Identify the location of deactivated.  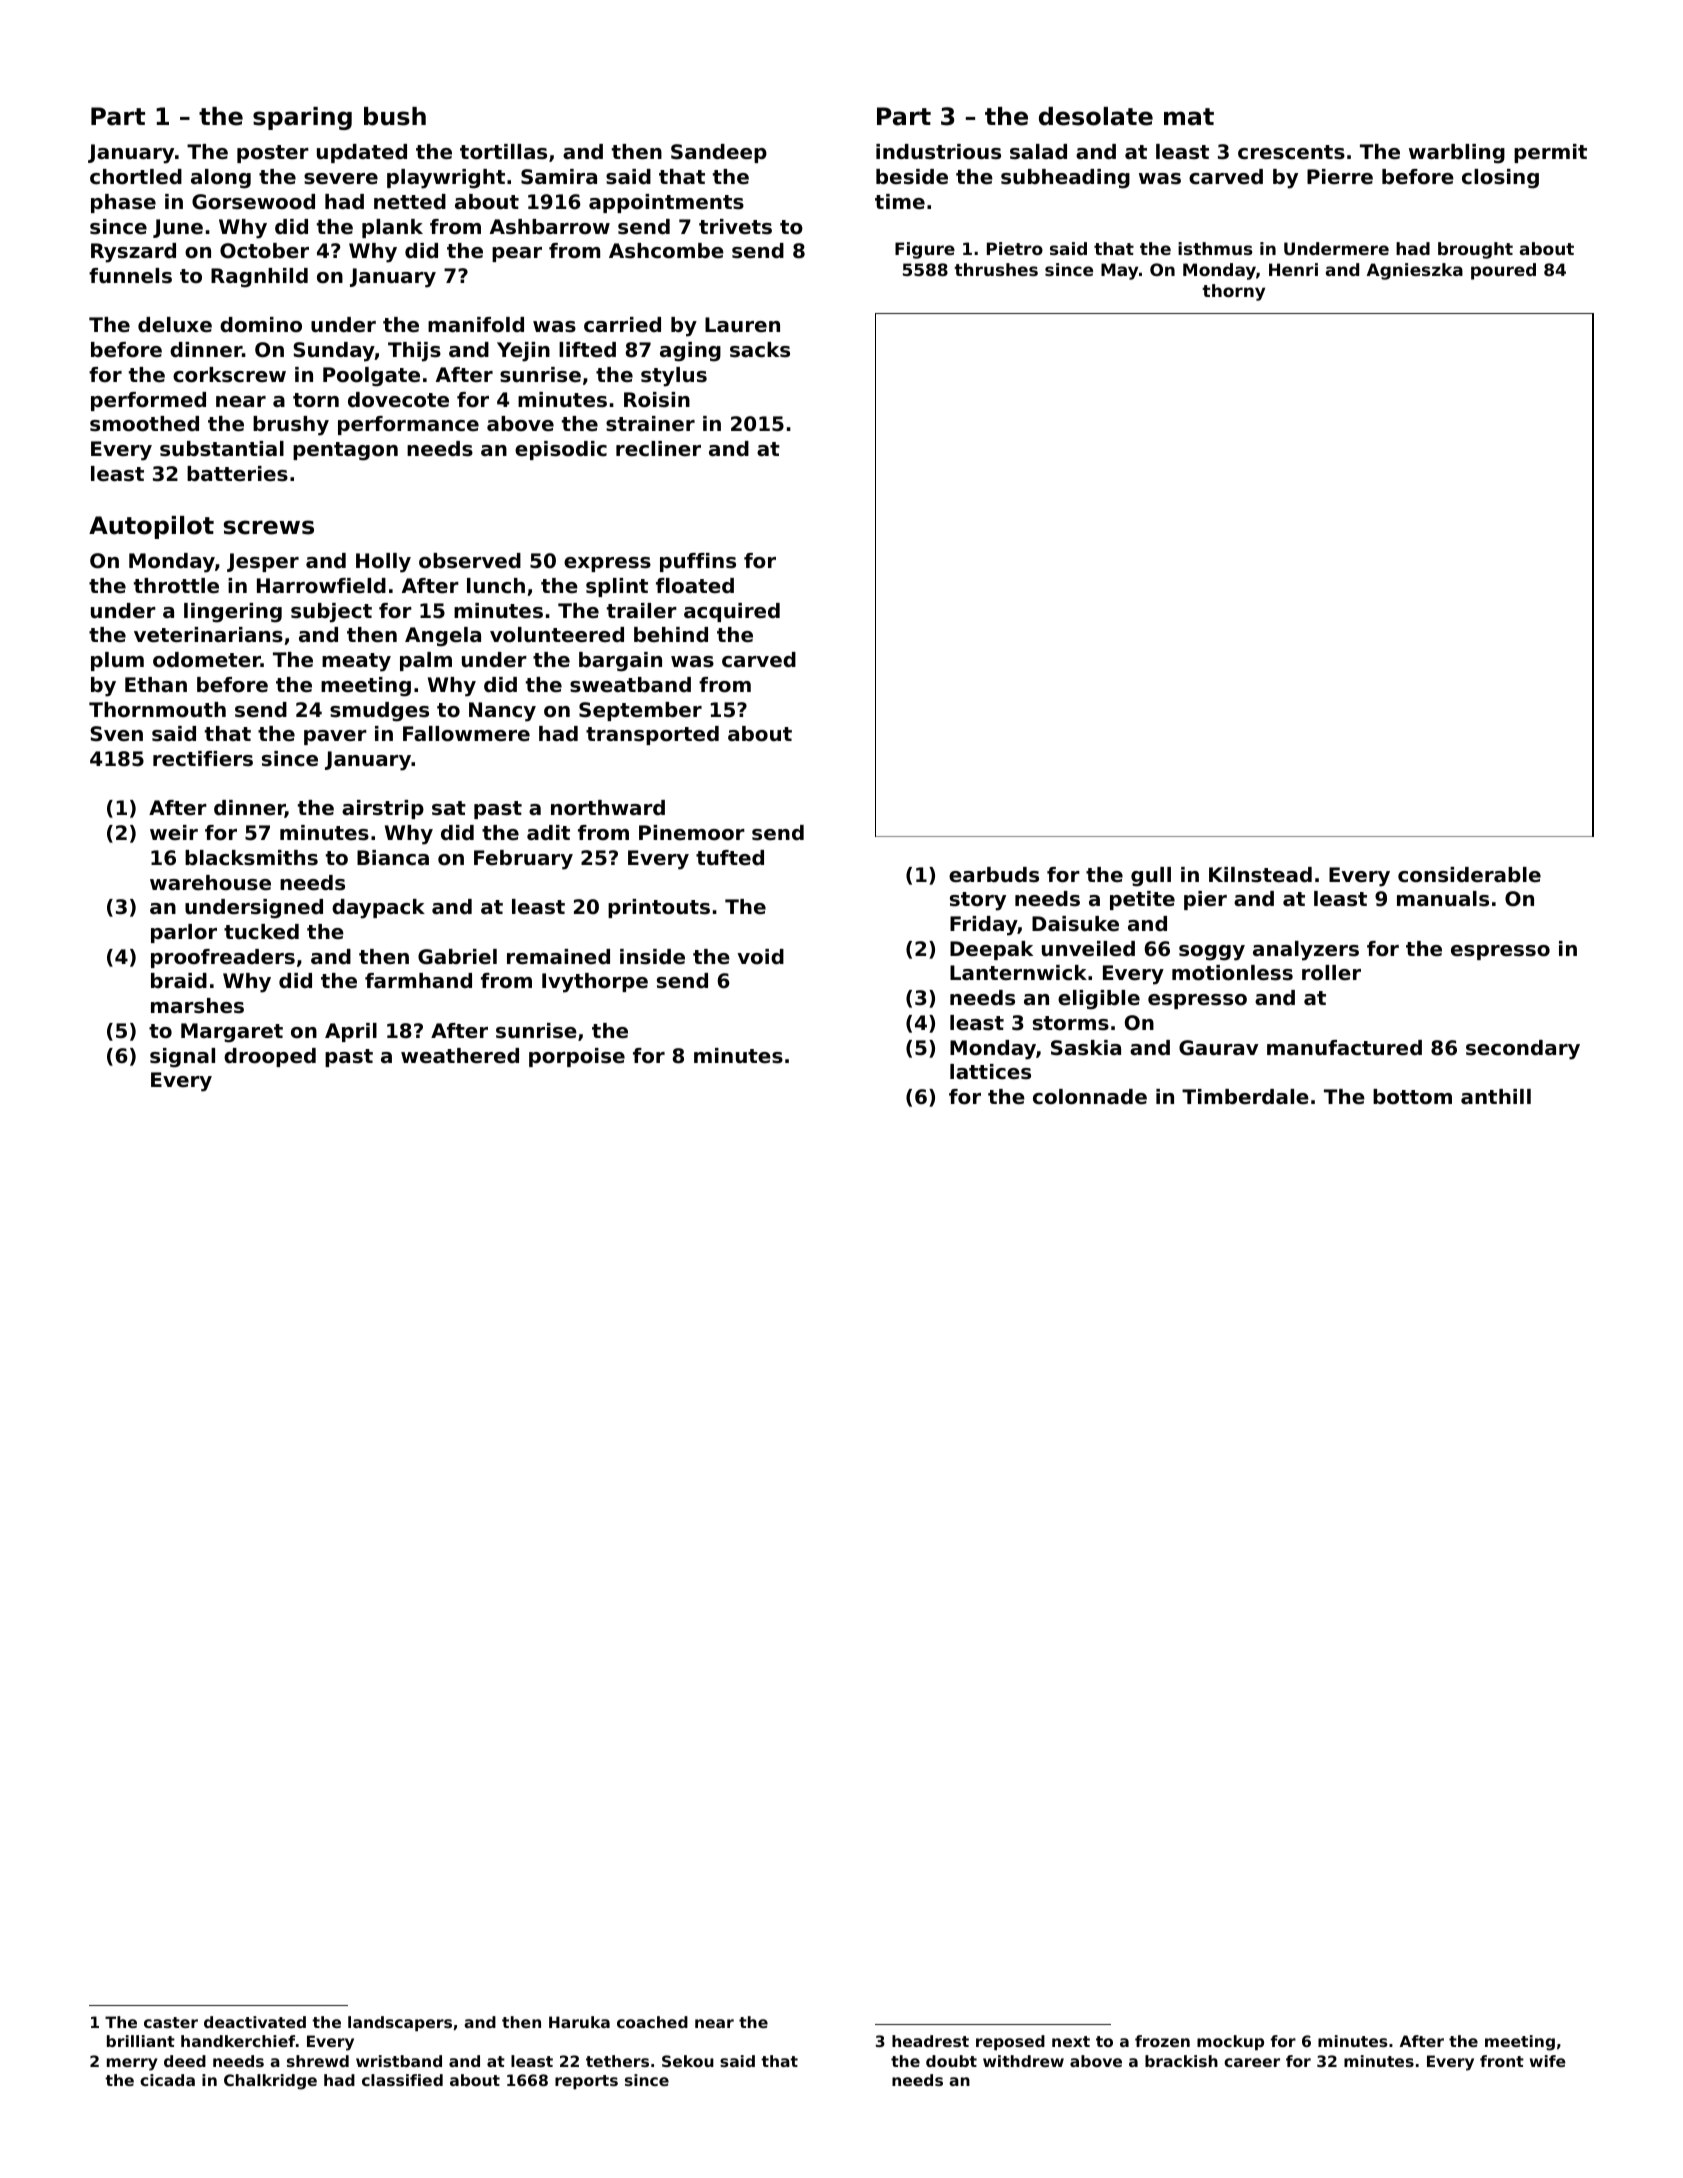
(255, 2022).
